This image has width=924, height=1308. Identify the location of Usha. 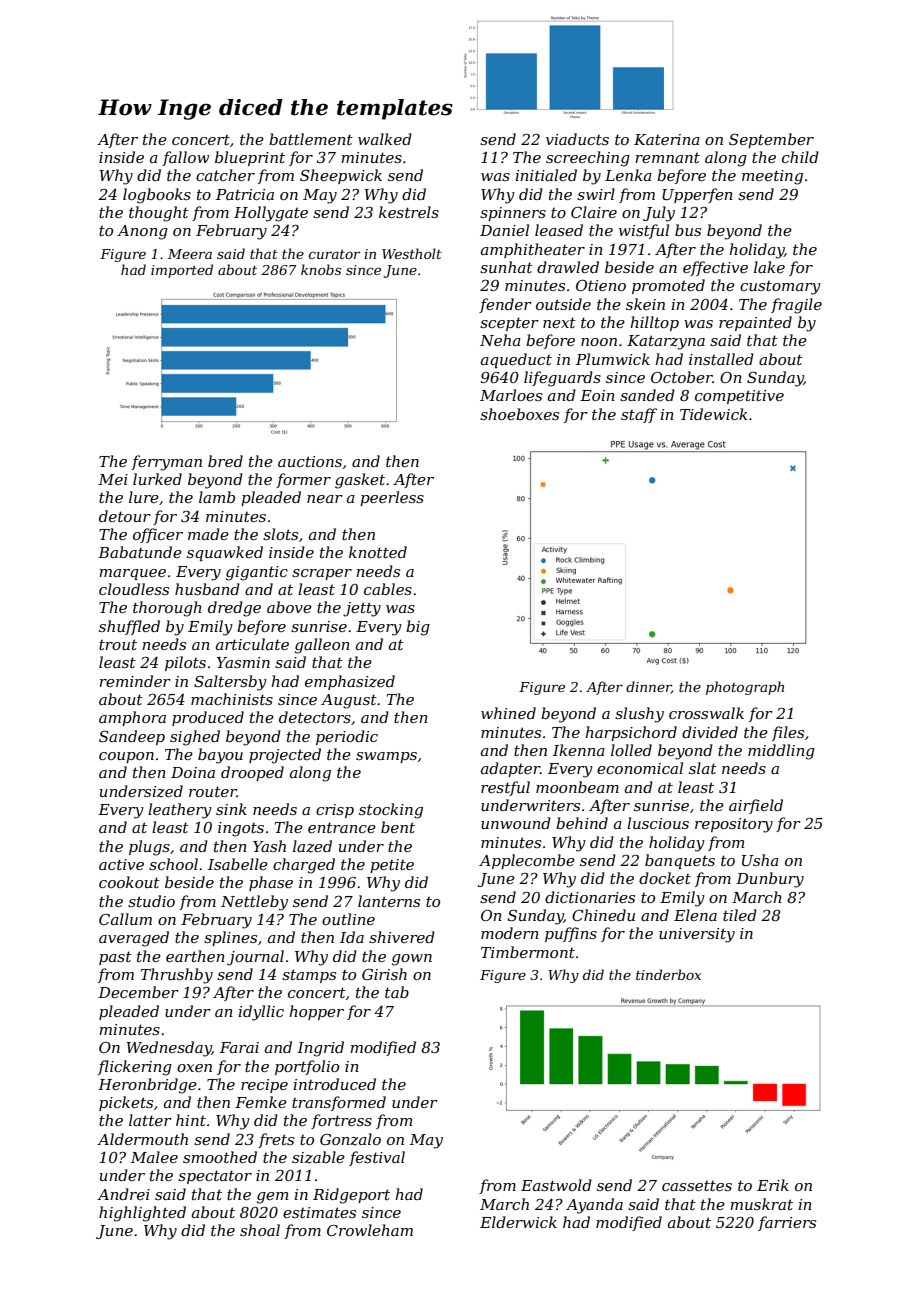
(760, 860).
